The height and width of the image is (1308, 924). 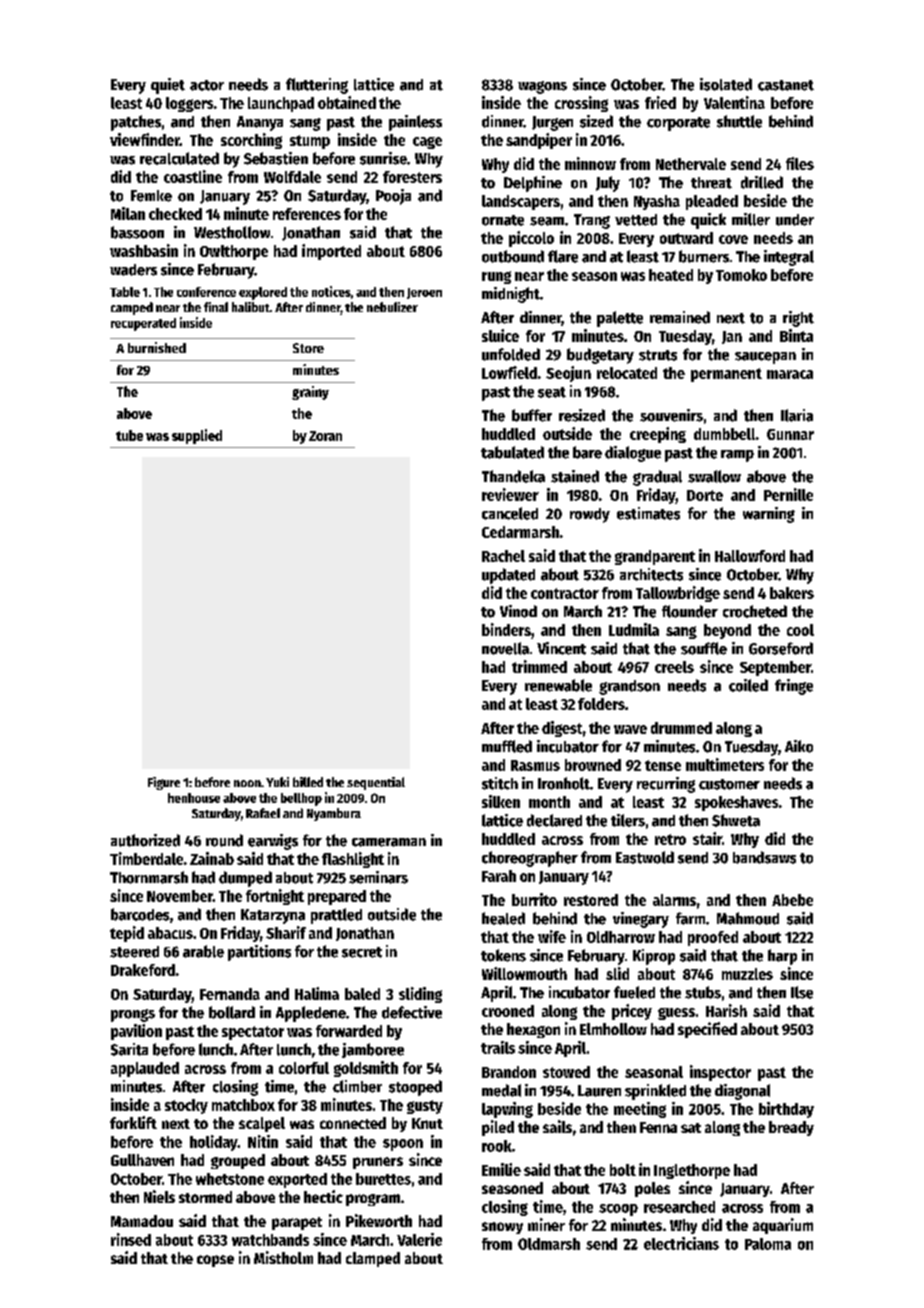 What do you see at coordinates (686, 238) in the image?
I see `outward` at bounding box center [686, 238].
